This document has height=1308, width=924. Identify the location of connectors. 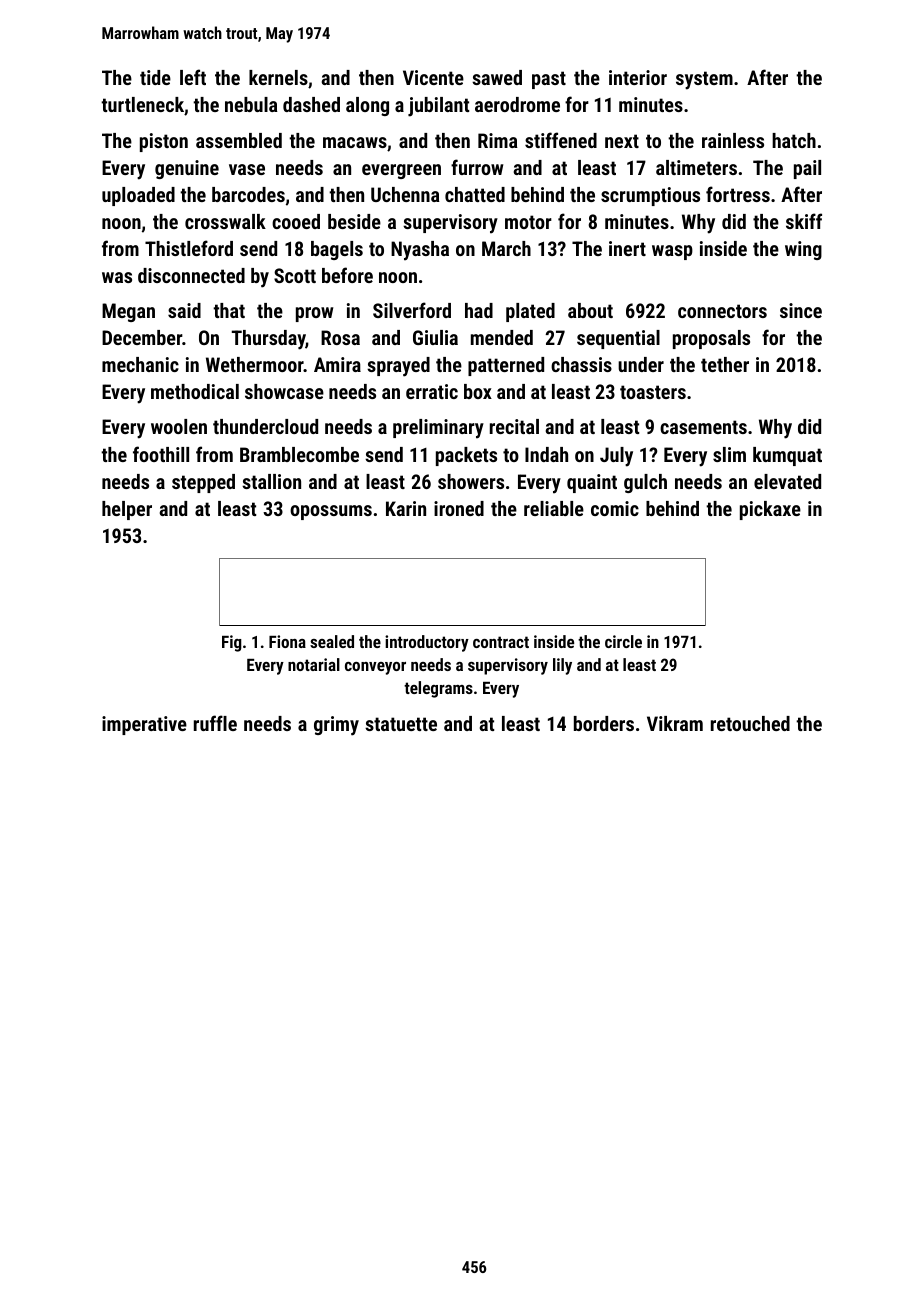
(722, 311).
